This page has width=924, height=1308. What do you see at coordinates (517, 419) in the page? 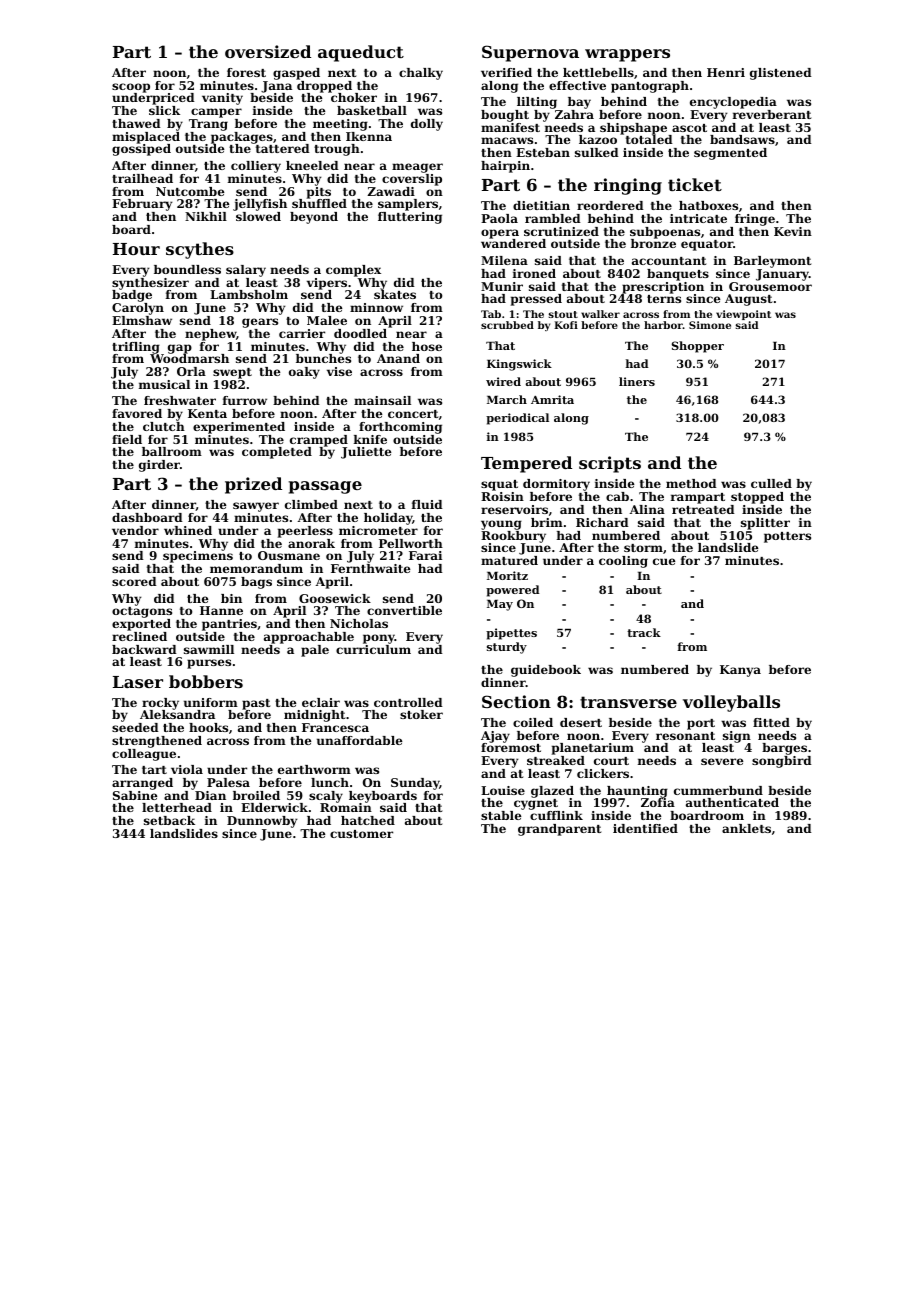
I see `periodical` at bounding box center [517, 419].
